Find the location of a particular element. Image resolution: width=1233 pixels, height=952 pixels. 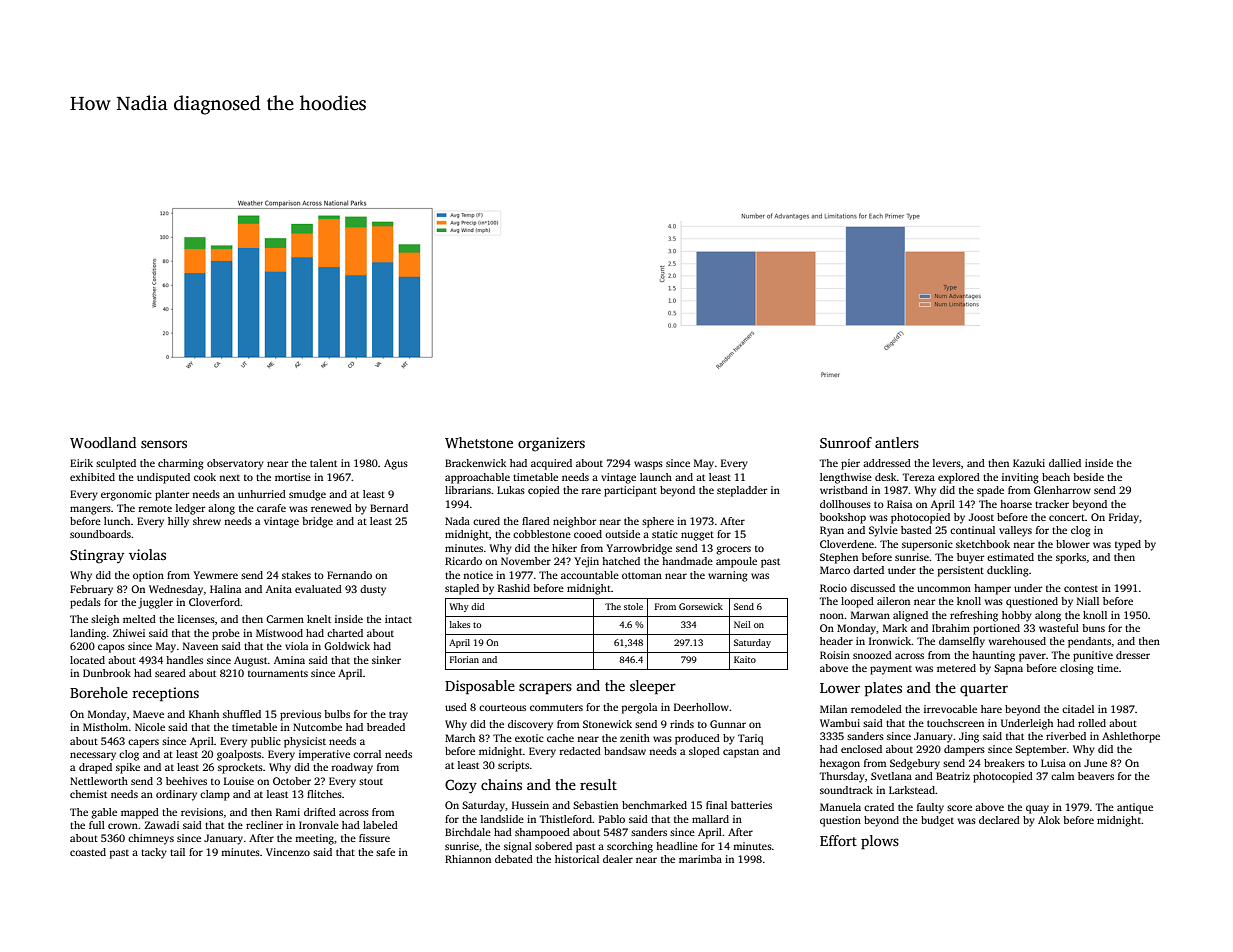

full is located at coordinates (97, 825).
